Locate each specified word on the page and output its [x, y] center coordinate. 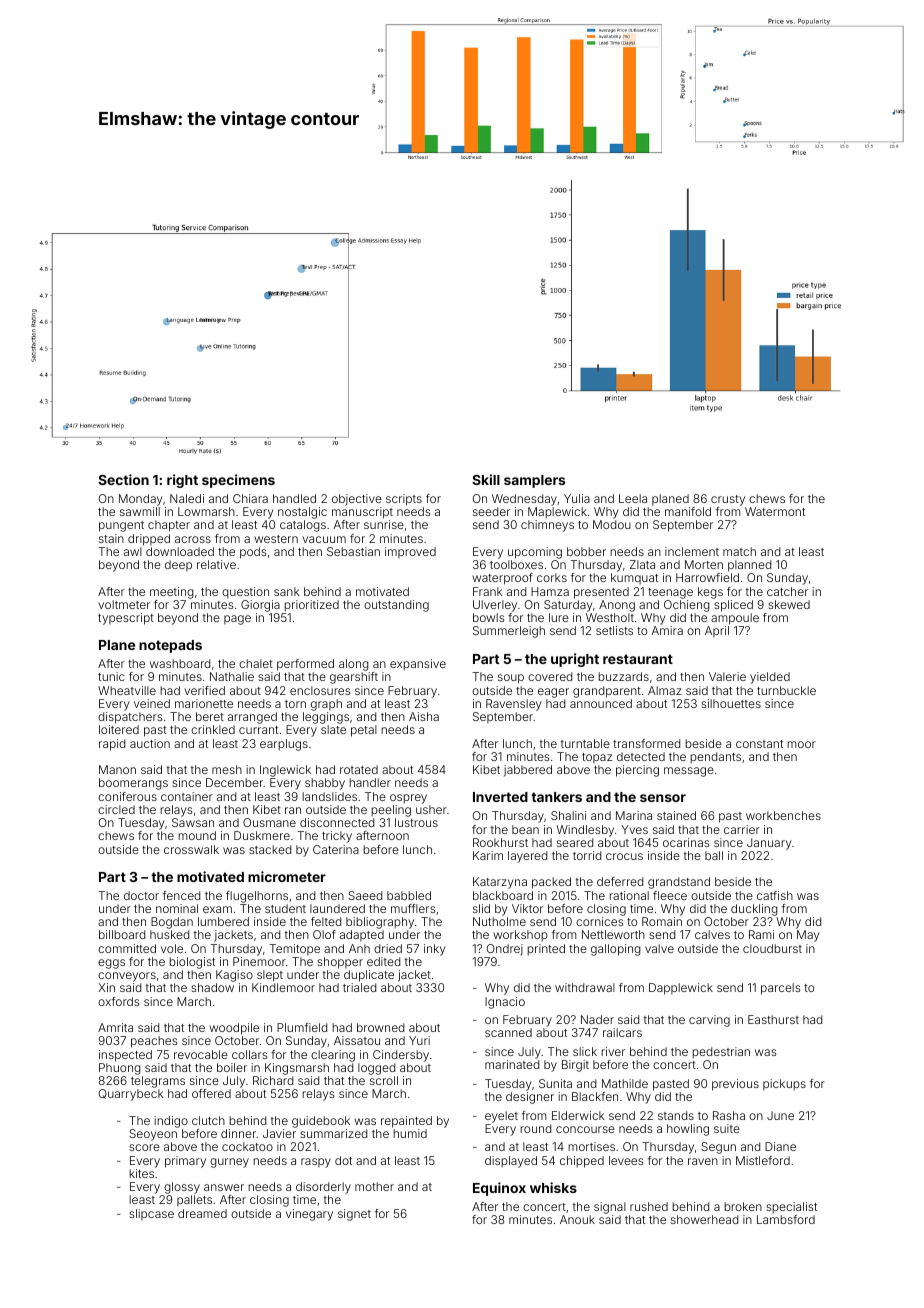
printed [546, 950]
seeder [491, 511]
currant [258, 730]
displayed [511, 1162]
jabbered [528, 771]
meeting [172, 593]
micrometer [287, 876]
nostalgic [302, 513]
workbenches [783, 815]
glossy [182, 1188]
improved [410, 552]
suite [727, 1128]
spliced [733, 606]
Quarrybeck [131, 1095]
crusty [728, 500]
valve [659, 948]
